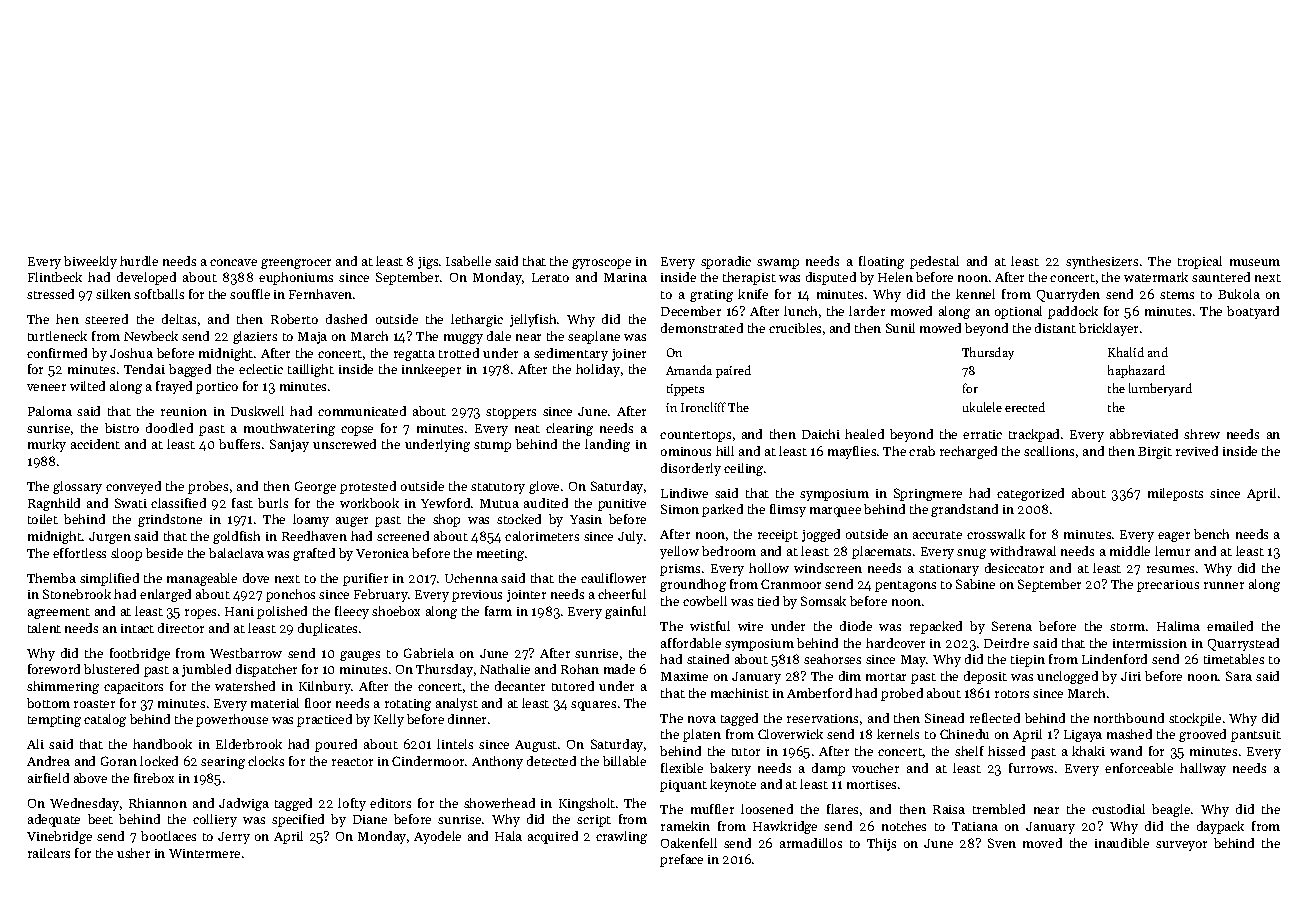  I want to click on flimsy, so click(788, 510).
